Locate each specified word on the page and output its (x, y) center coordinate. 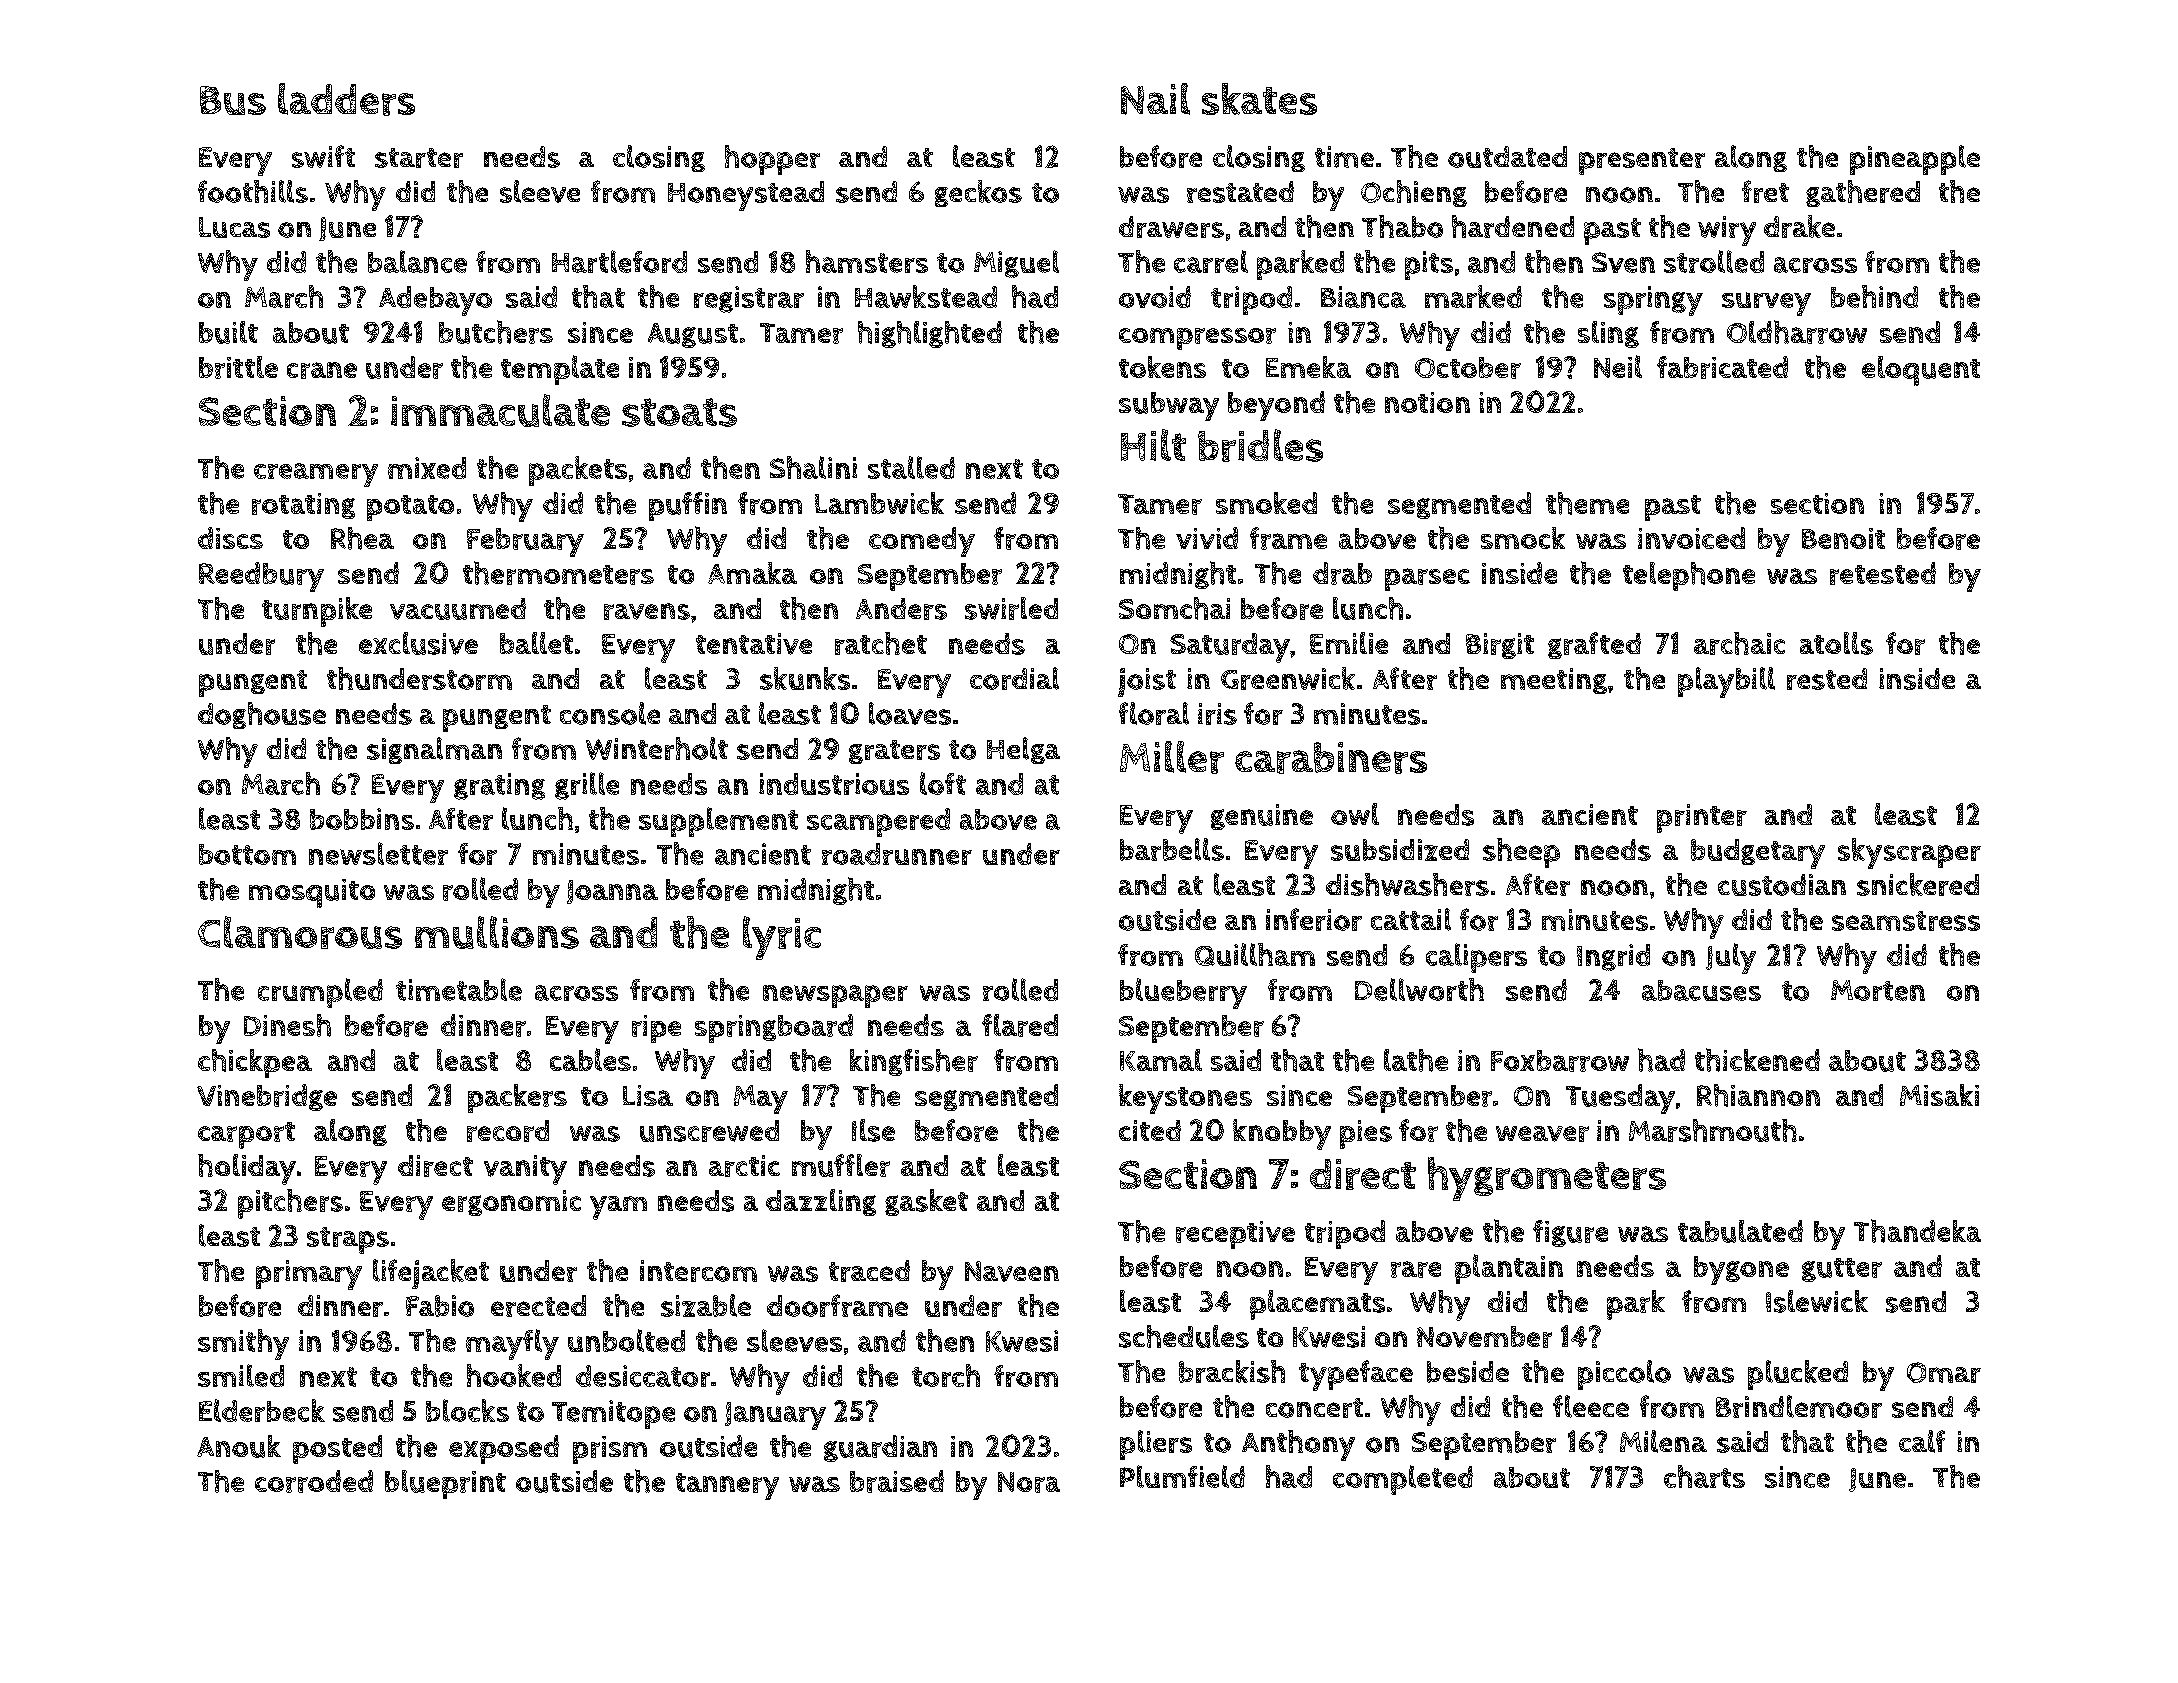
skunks (805, 678)
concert (1314, 1408)
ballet (536, 643)
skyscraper (1909, 853)
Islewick (1817, 1301)
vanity (525, 1170)
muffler (841, 1165)
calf (1922, 1441)
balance (417, 261)
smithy (243, 1344)
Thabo (1402, 226)
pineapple (1915, 160)
